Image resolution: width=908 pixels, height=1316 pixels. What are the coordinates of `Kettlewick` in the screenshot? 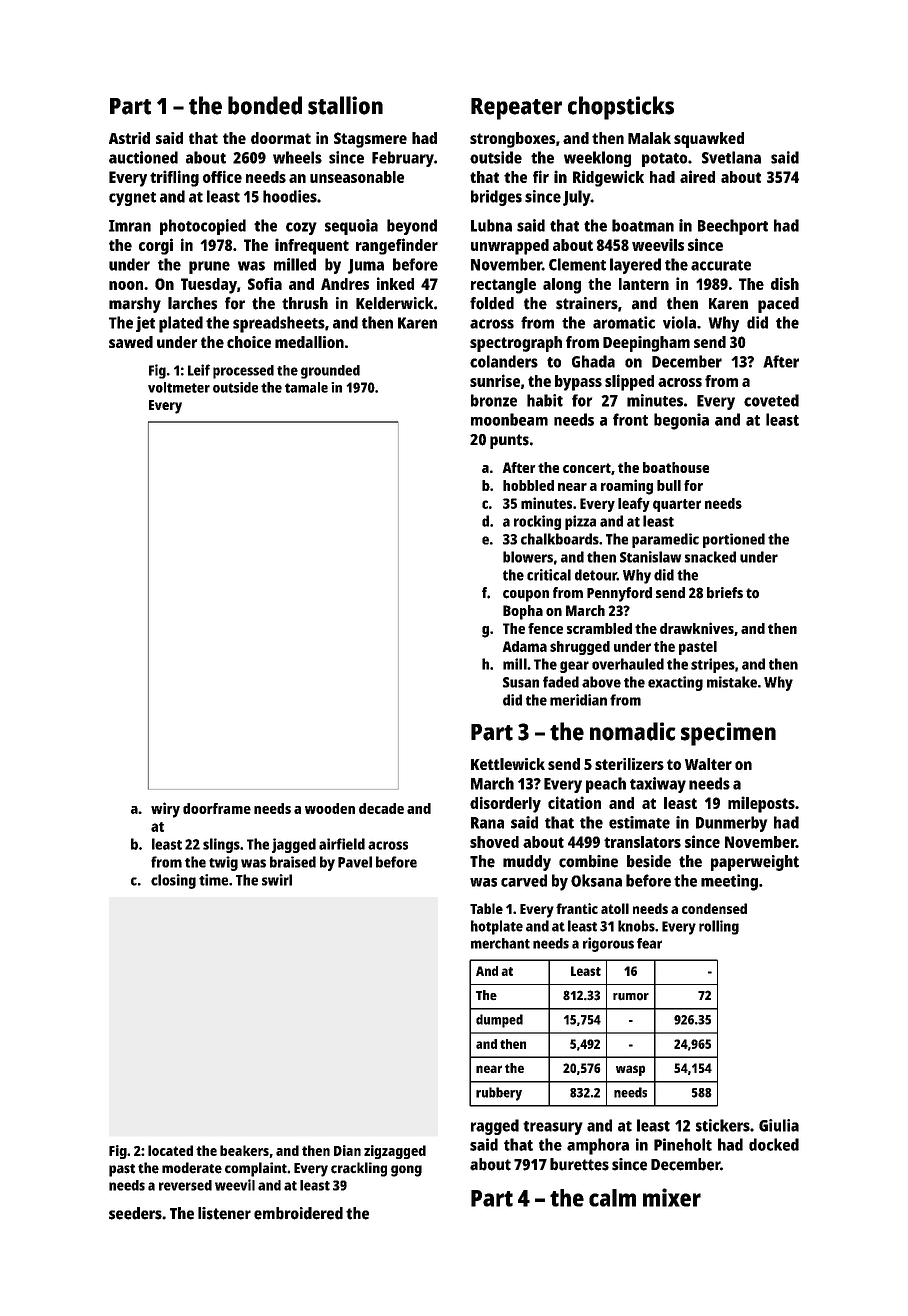 It's located at (508, 764).
